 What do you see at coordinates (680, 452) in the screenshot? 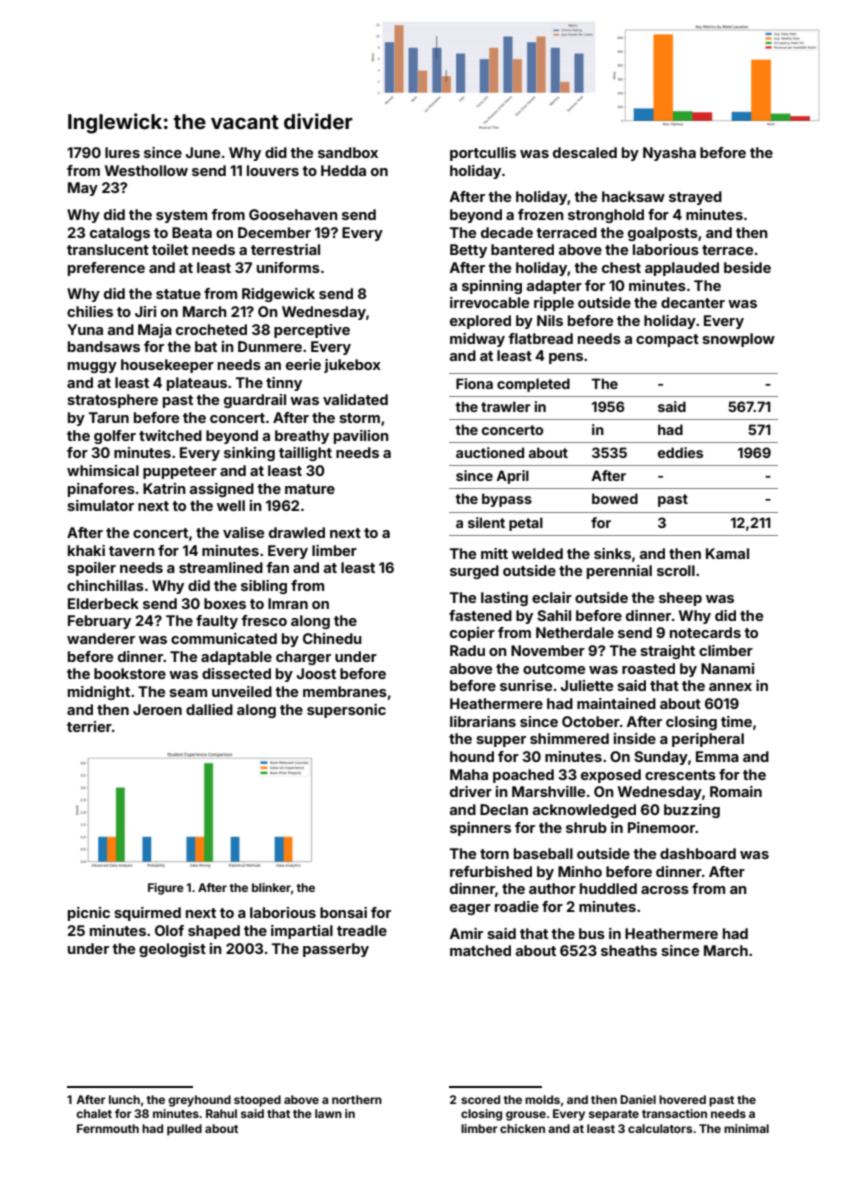
I see `eddies` at bounding box center [680, 452].
